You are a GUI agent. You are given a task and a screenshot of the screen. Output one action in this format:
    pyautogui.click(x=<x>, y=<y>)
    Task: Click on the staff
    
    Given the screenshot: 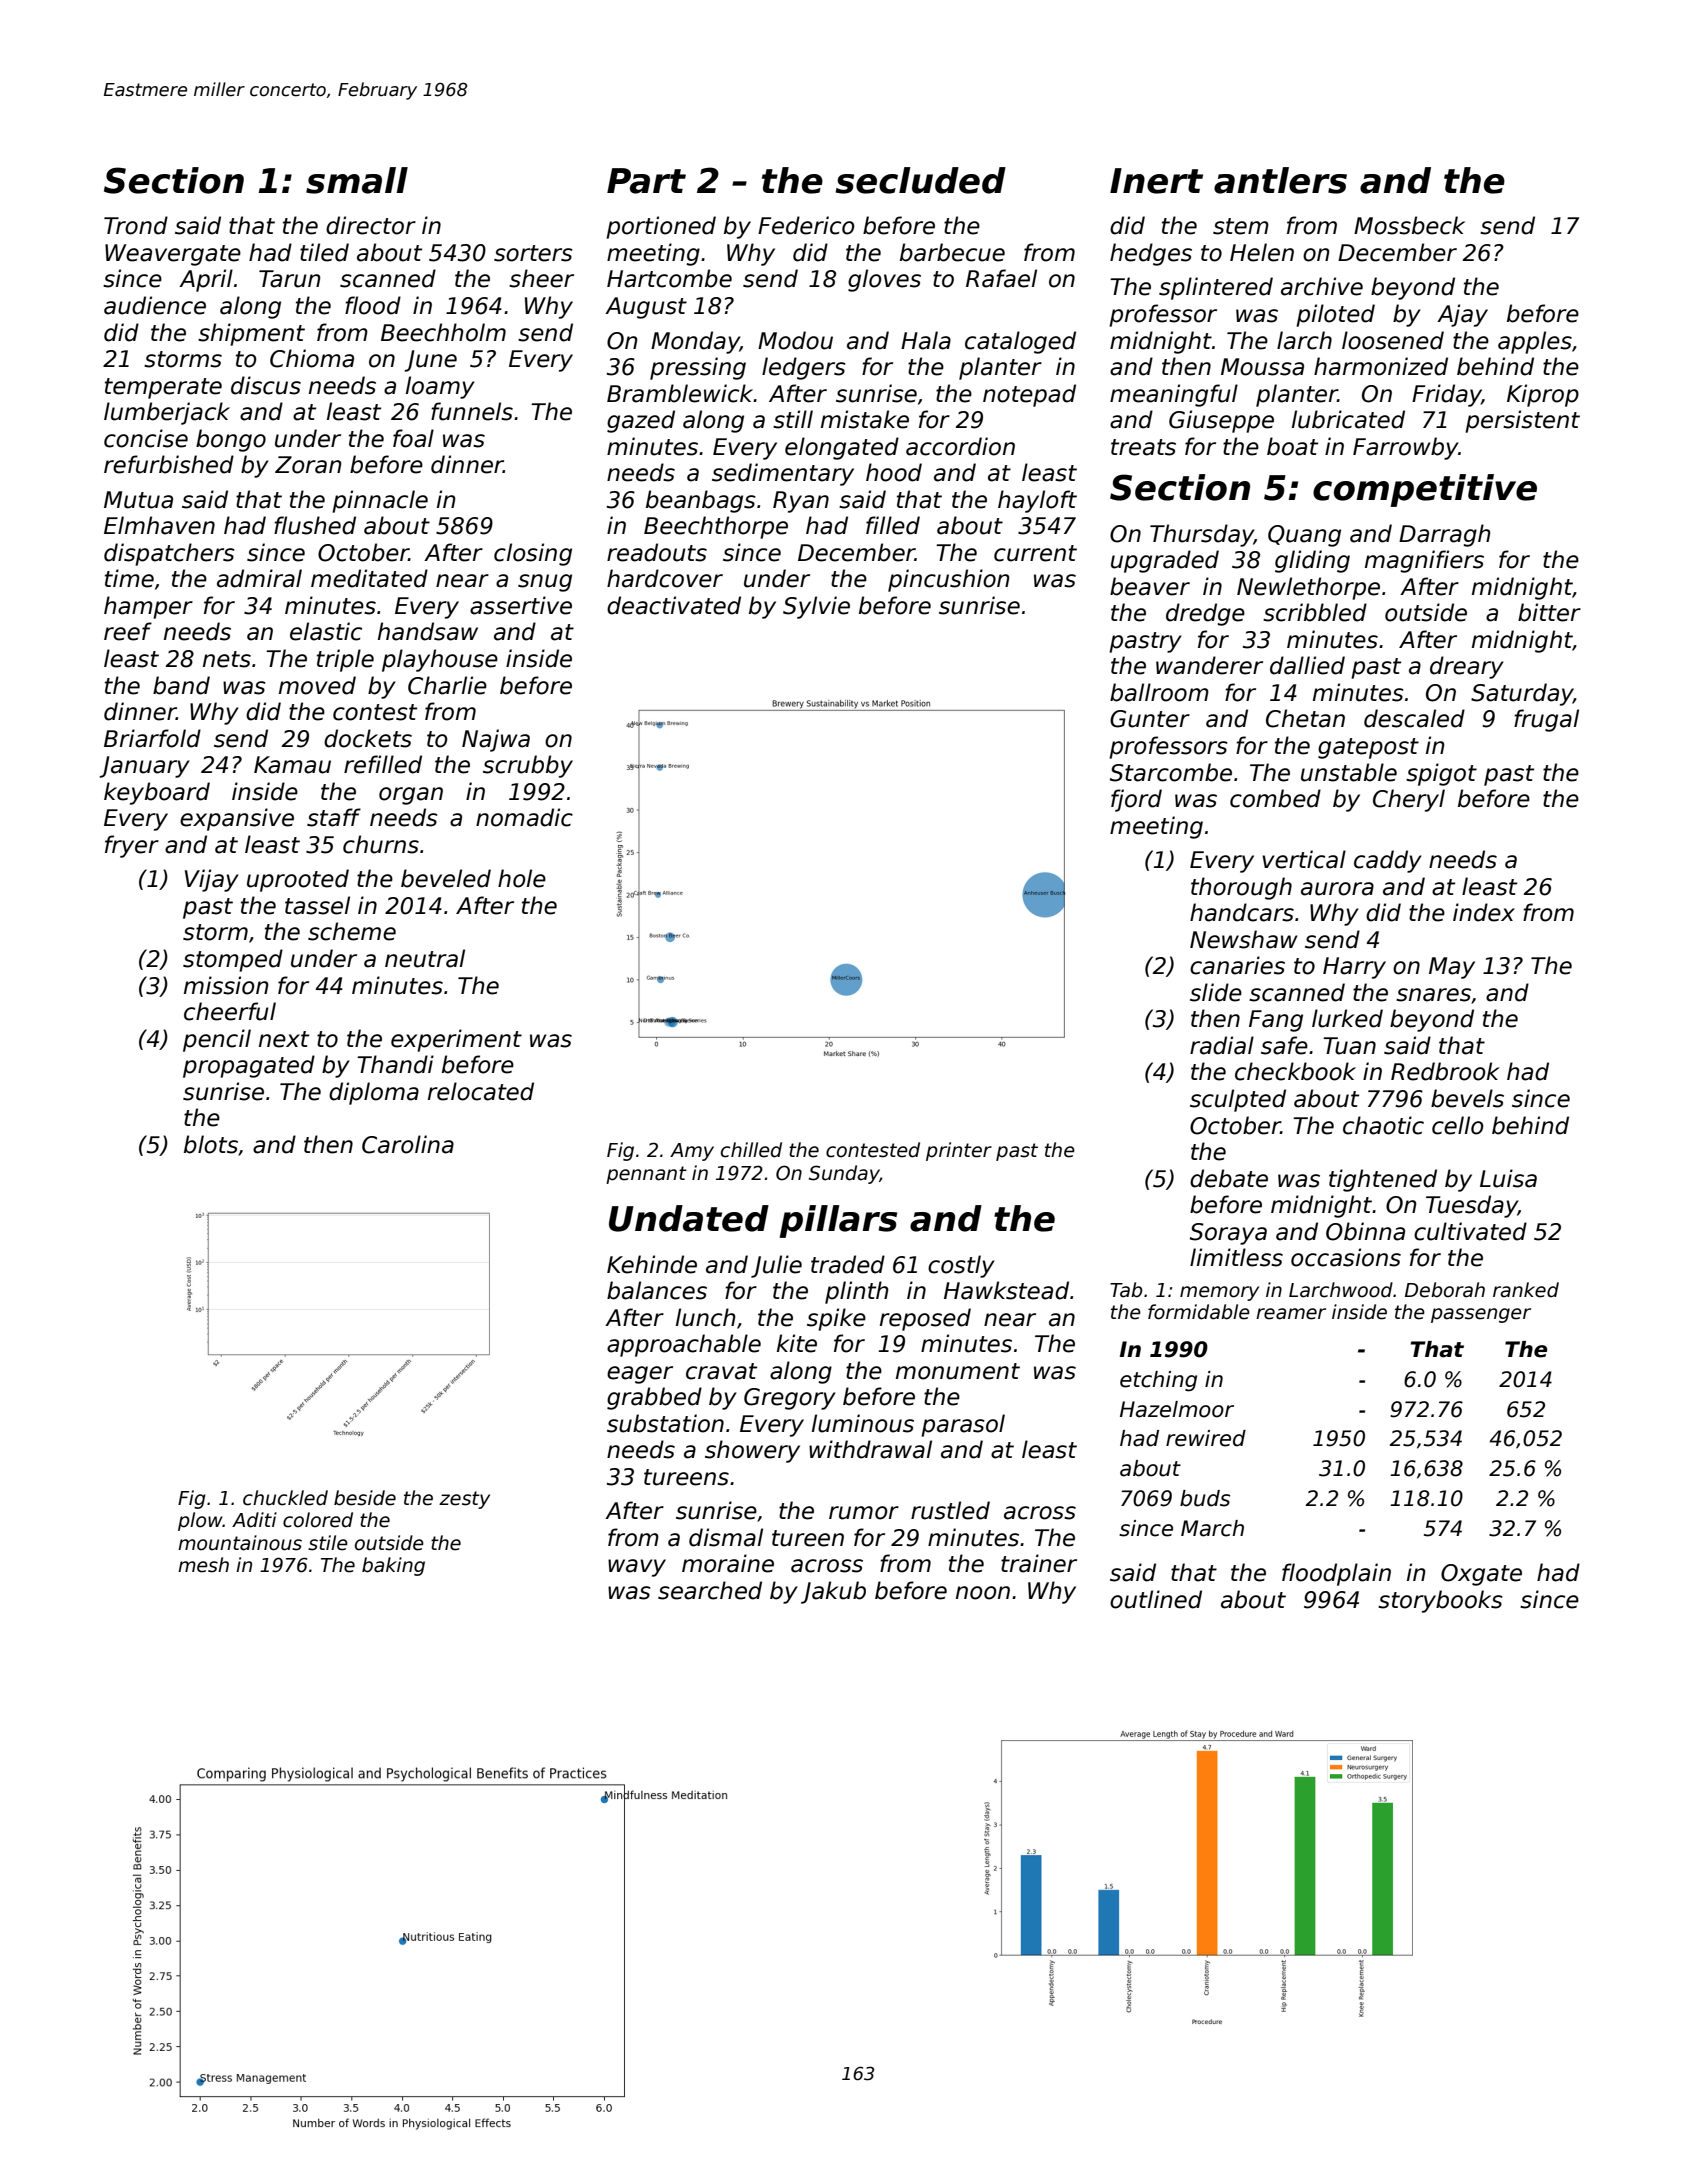 What is the action you would take?
    pyautogui.click(x=334, y=817)
